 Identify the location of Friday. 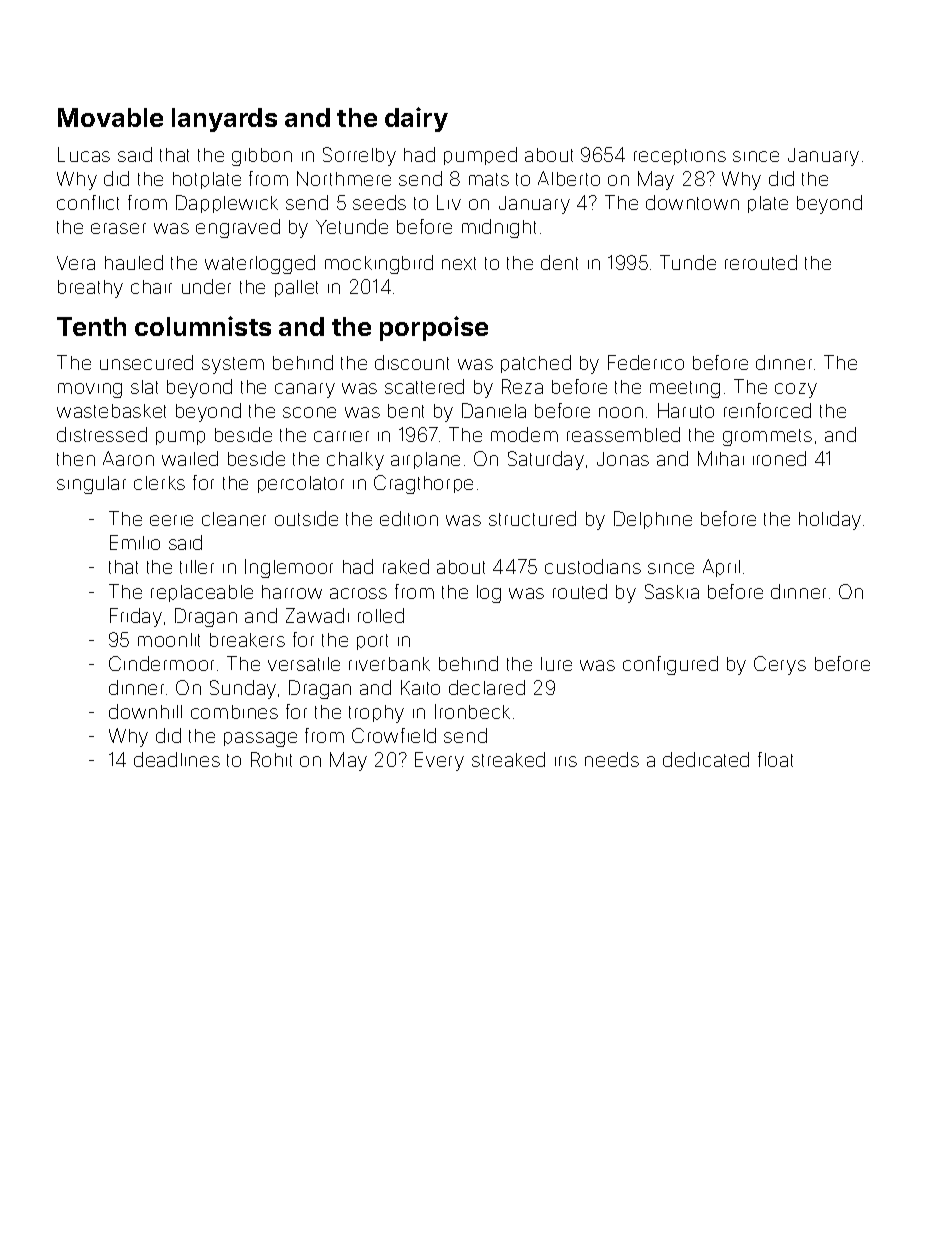
(136, 617).
